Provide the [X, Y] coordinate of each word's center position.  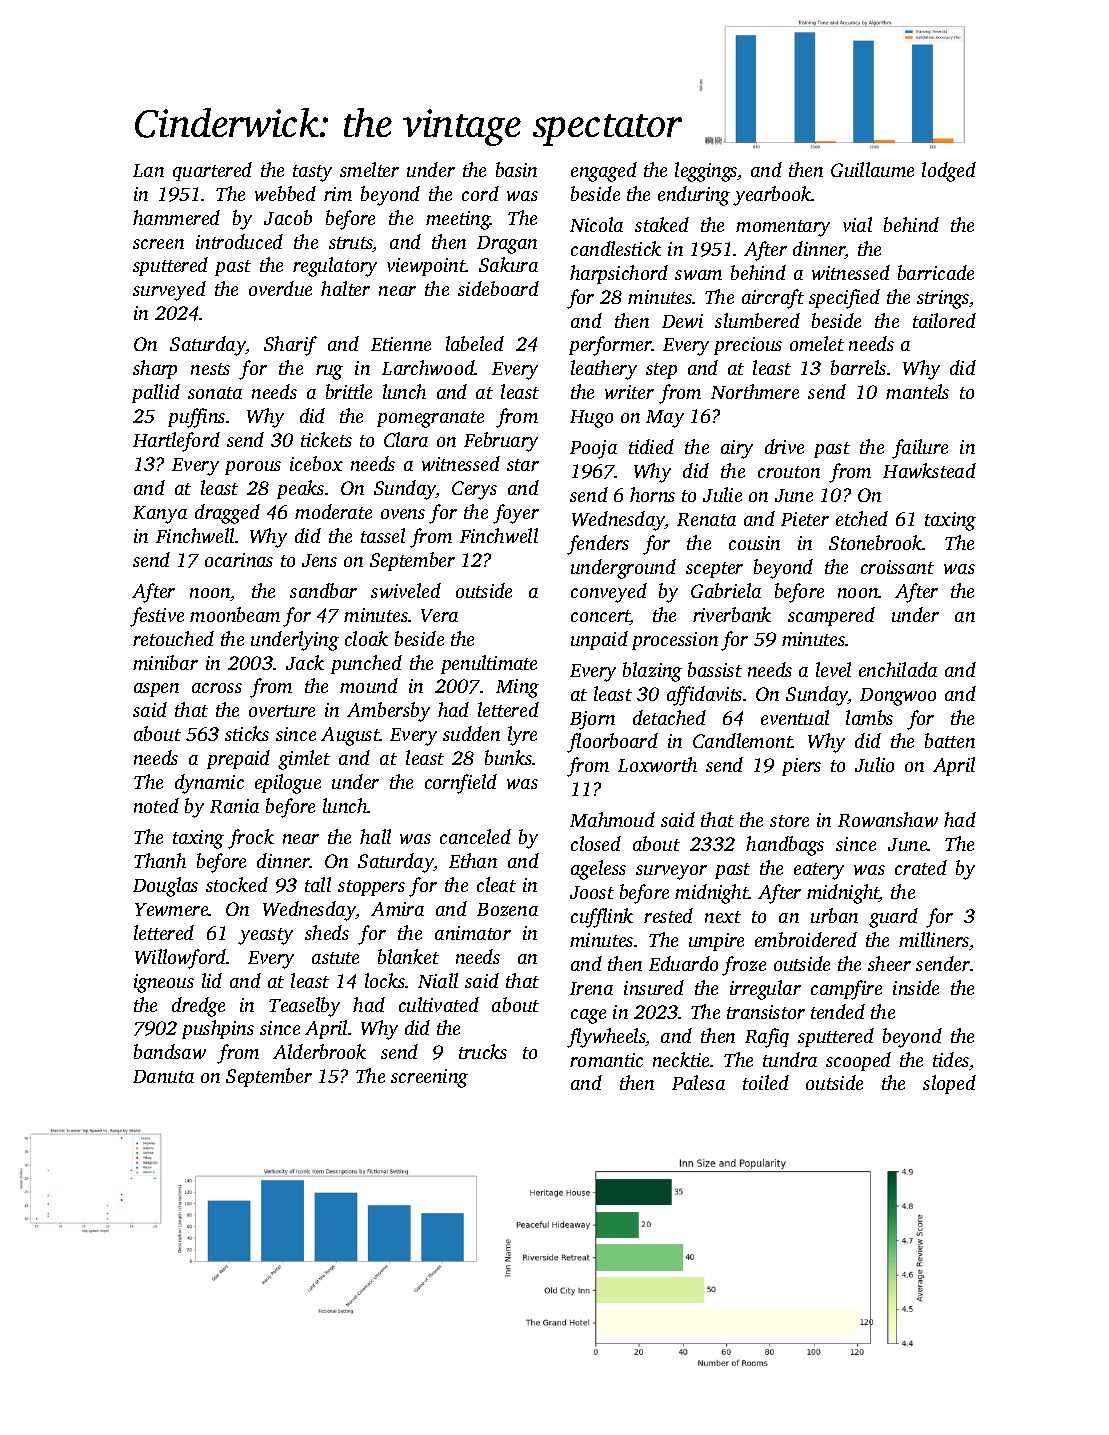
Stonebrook [876, 542]
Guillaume [872, 169]
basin [516, 169]
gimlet [304, 760]
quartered [212, 171]
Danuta [163, 1076]
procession [675, 641]
